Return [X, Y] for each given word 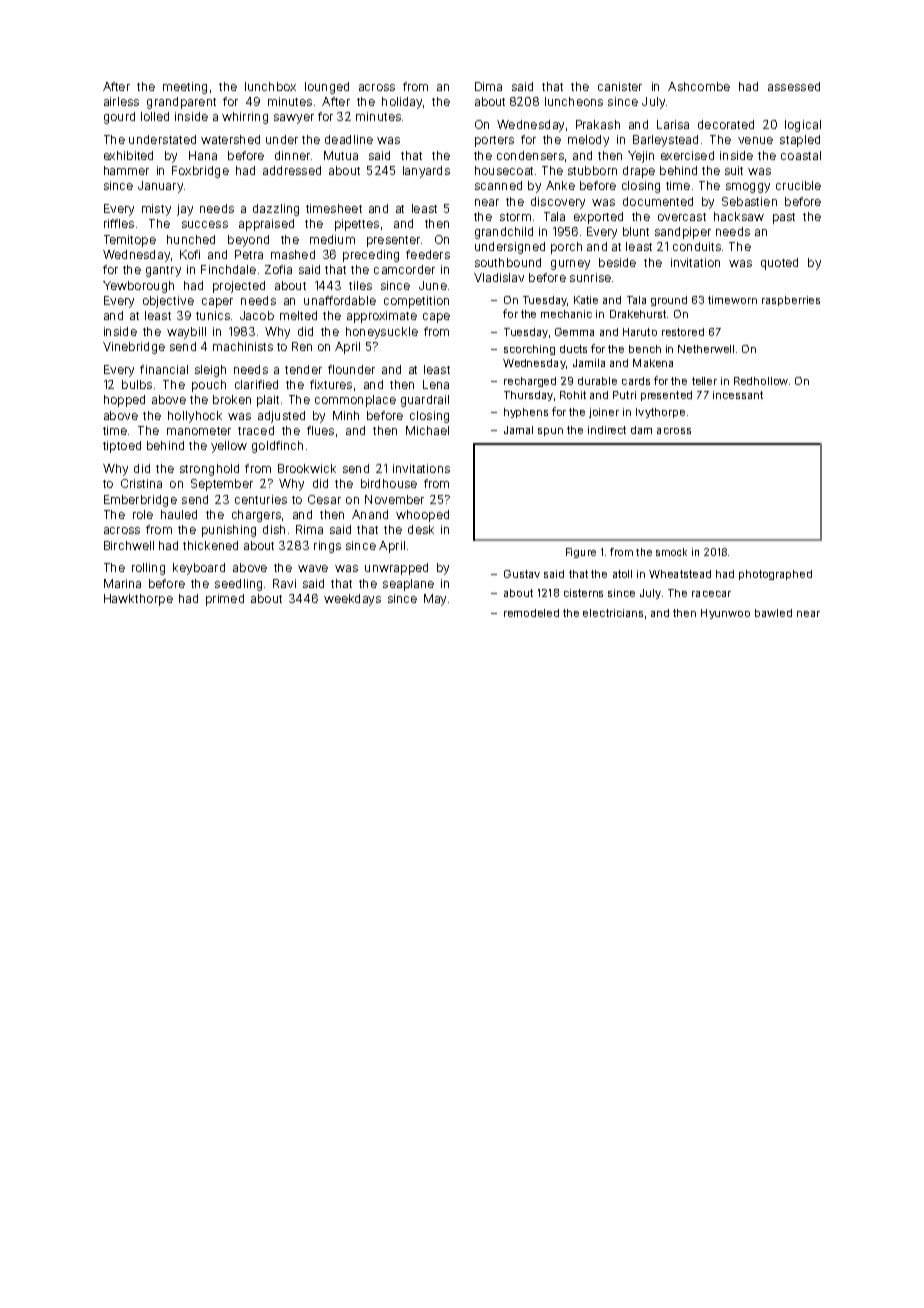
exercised [687, 155]
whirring [245, 118]
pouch [209, 386]
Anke [560, 185]
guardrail [425, 401]
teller [704, 381]
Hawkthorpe [138, 600]
